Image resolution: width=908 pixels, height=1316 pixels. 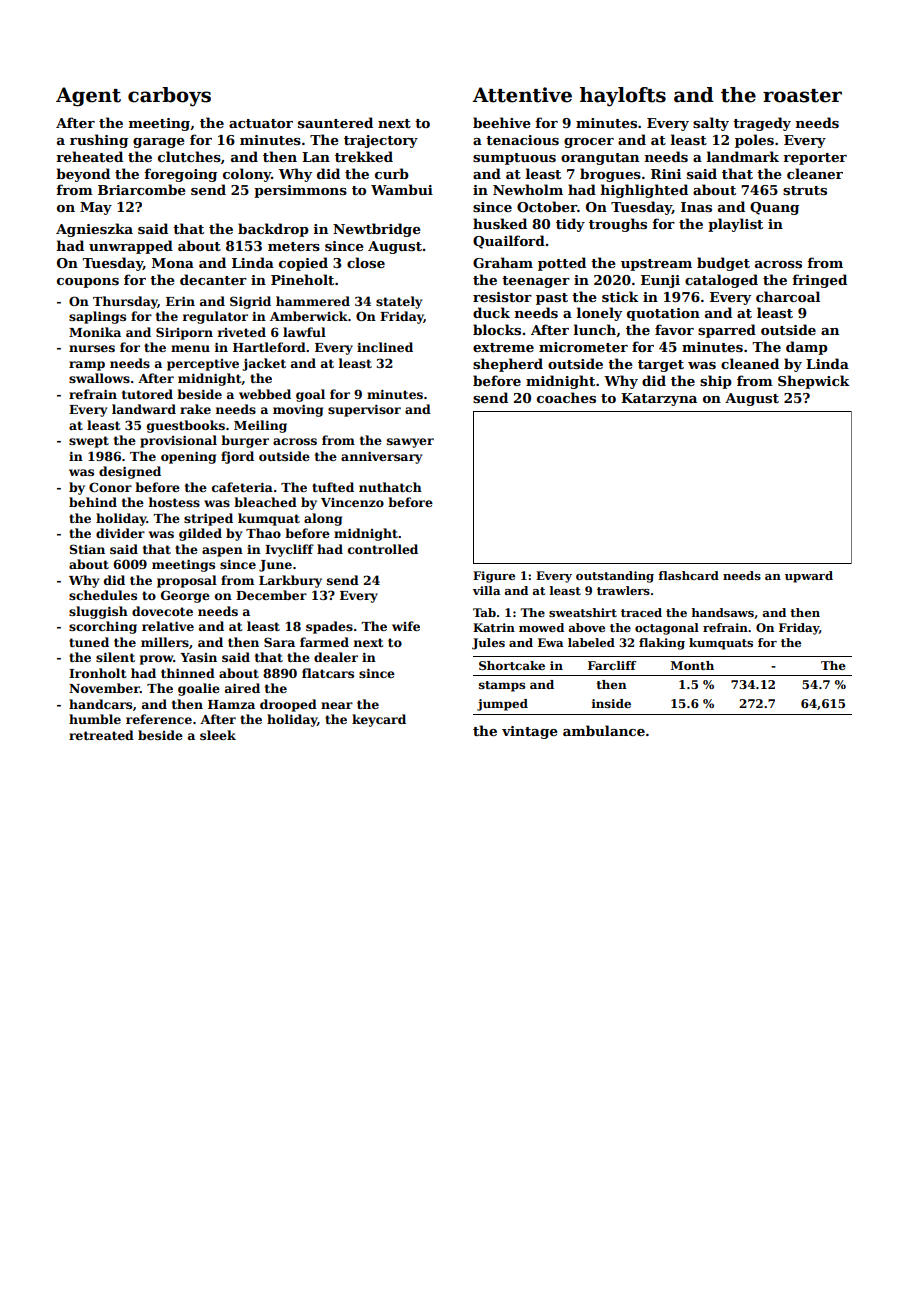 What do you see at coordinates (802, 96) in the image?
I see `roaster` at bounding box center [802, 96].
